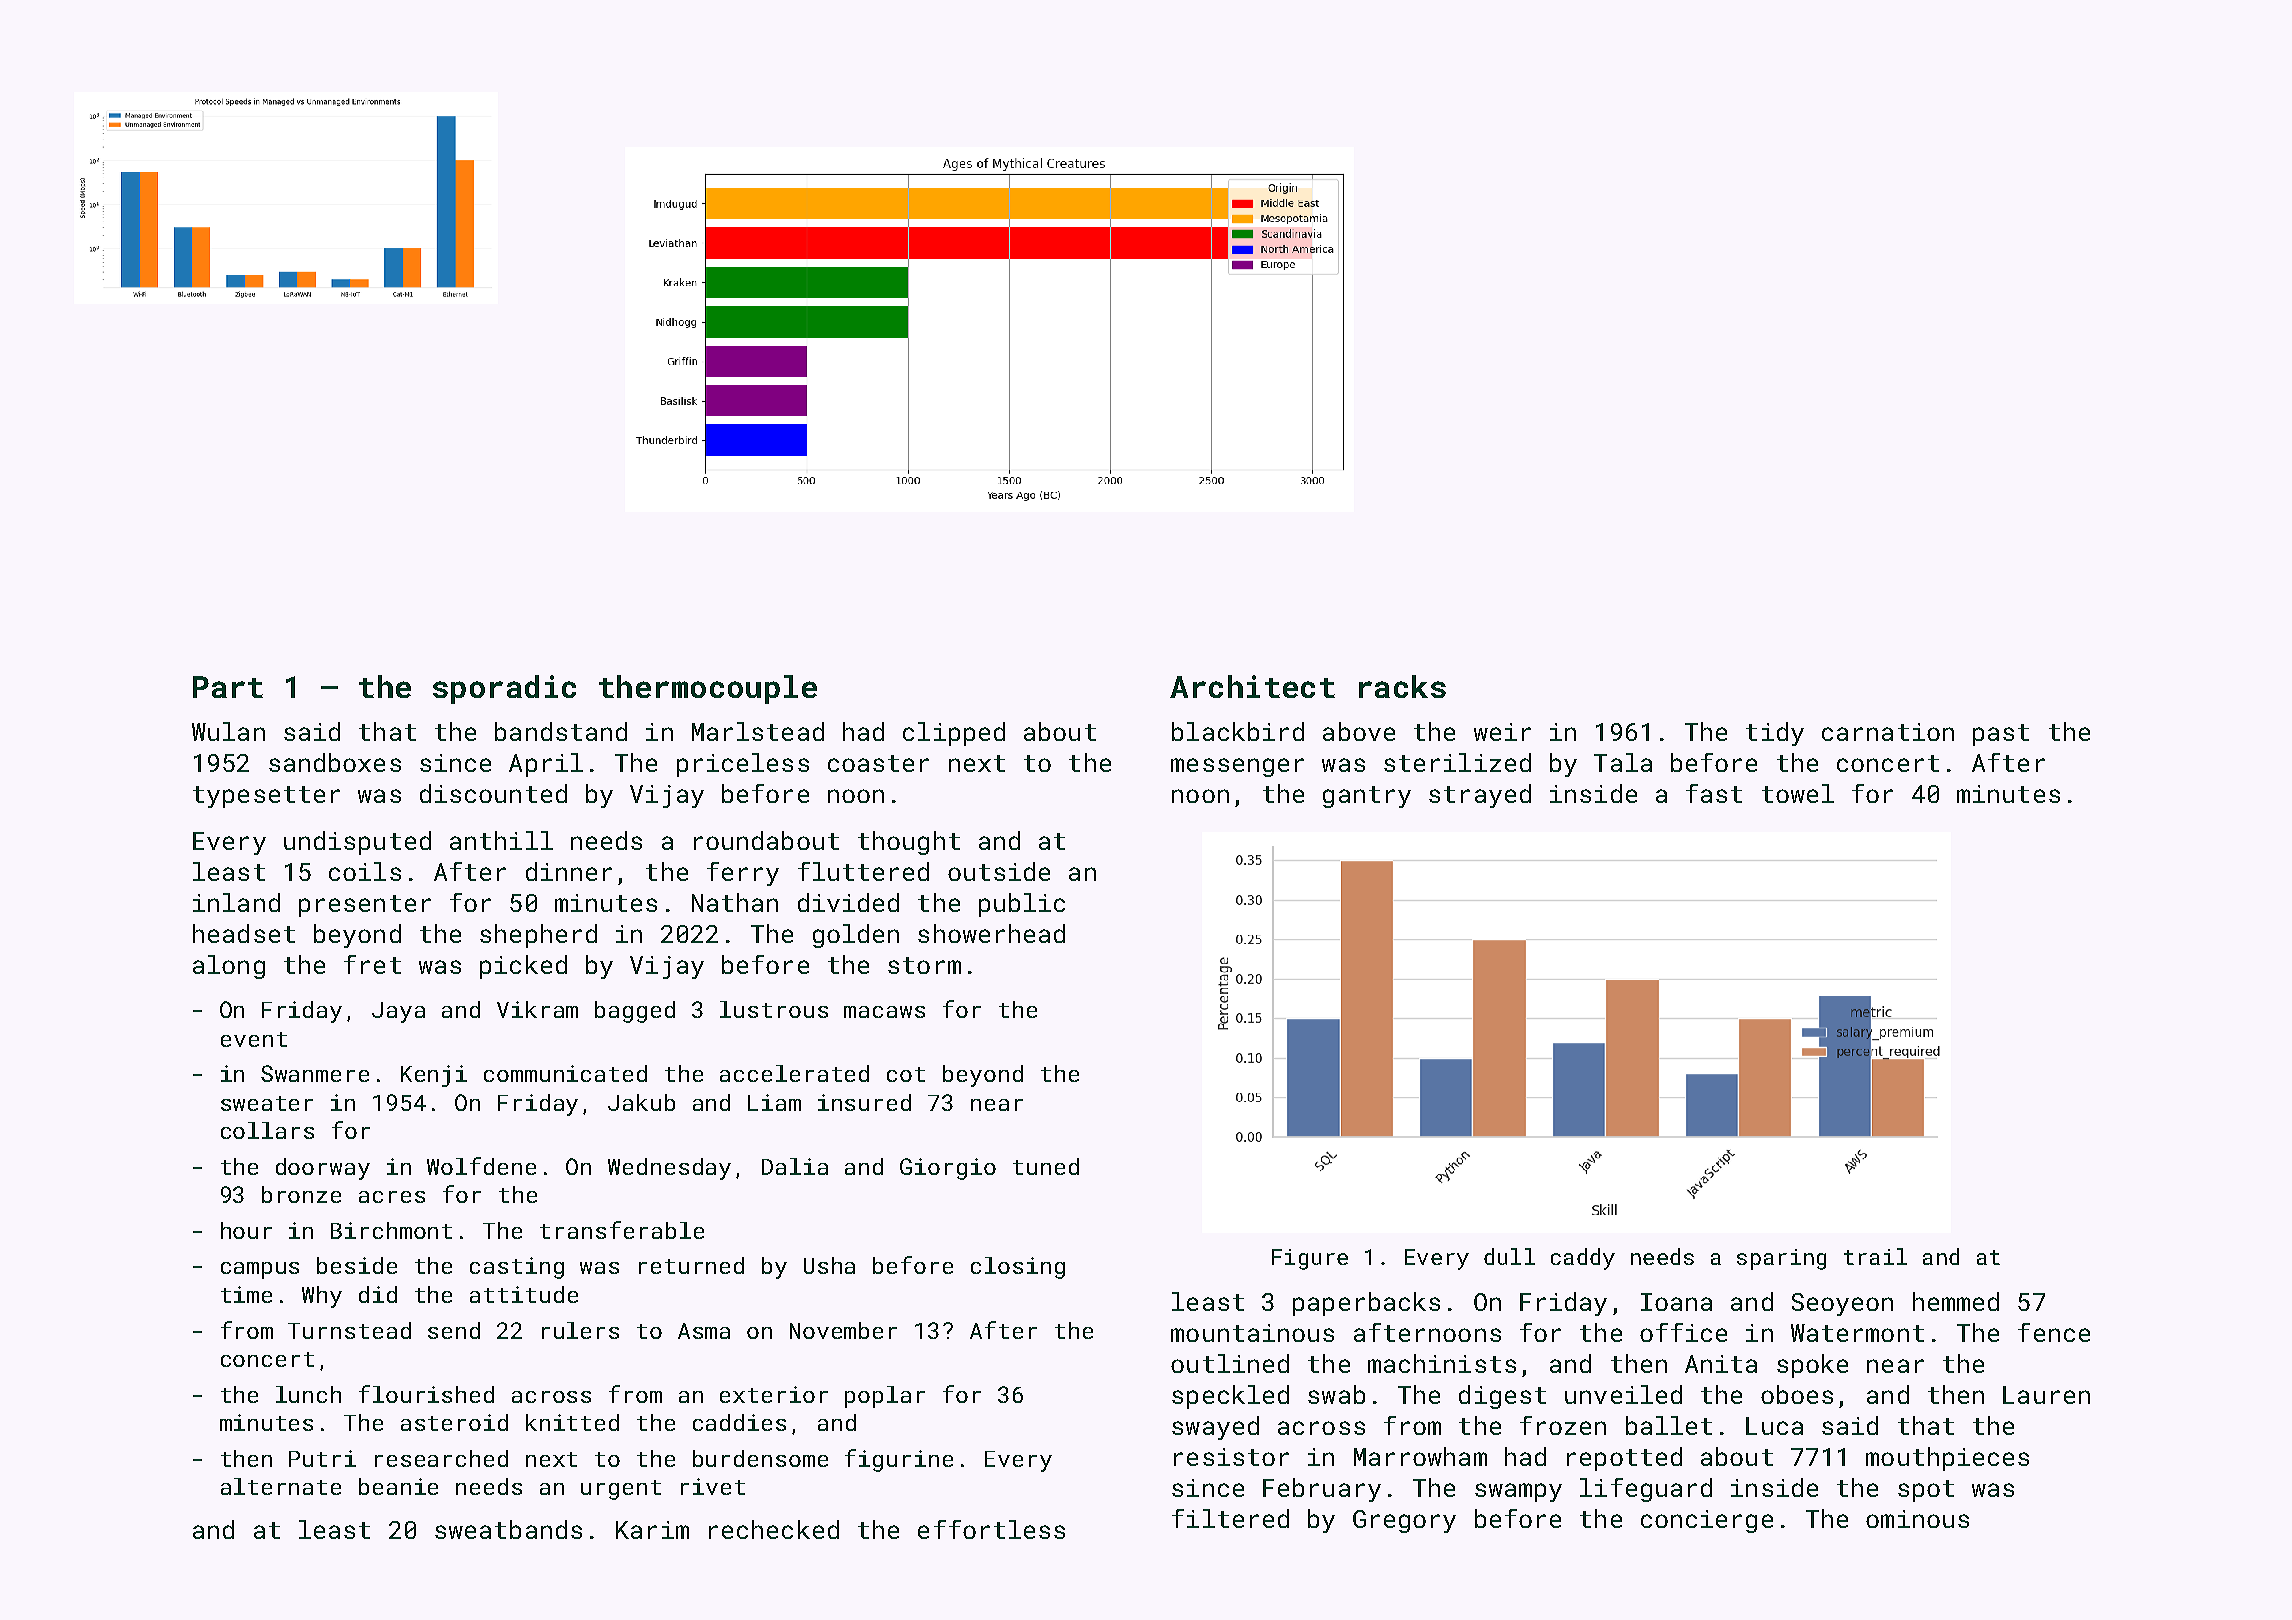 The image size is (2292, 1620). What do you see at coordinates (281, 1486) in the page?
I see `alternate` at bounding box center [281, 1486].
